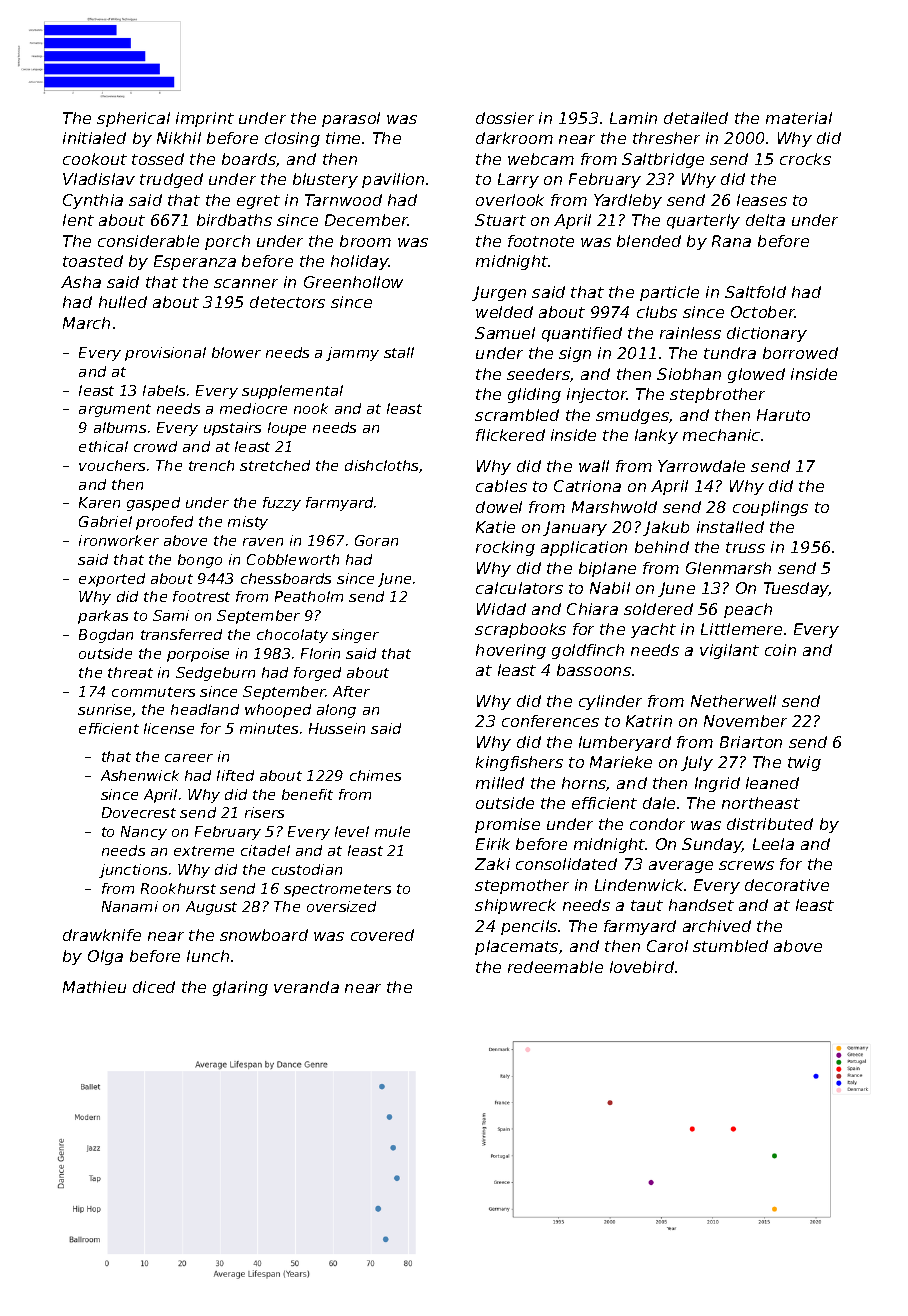  What do you see at coordinates (292, 636) in the screenshot?
I see `chocolaty` at bounding box center [292, 636].
